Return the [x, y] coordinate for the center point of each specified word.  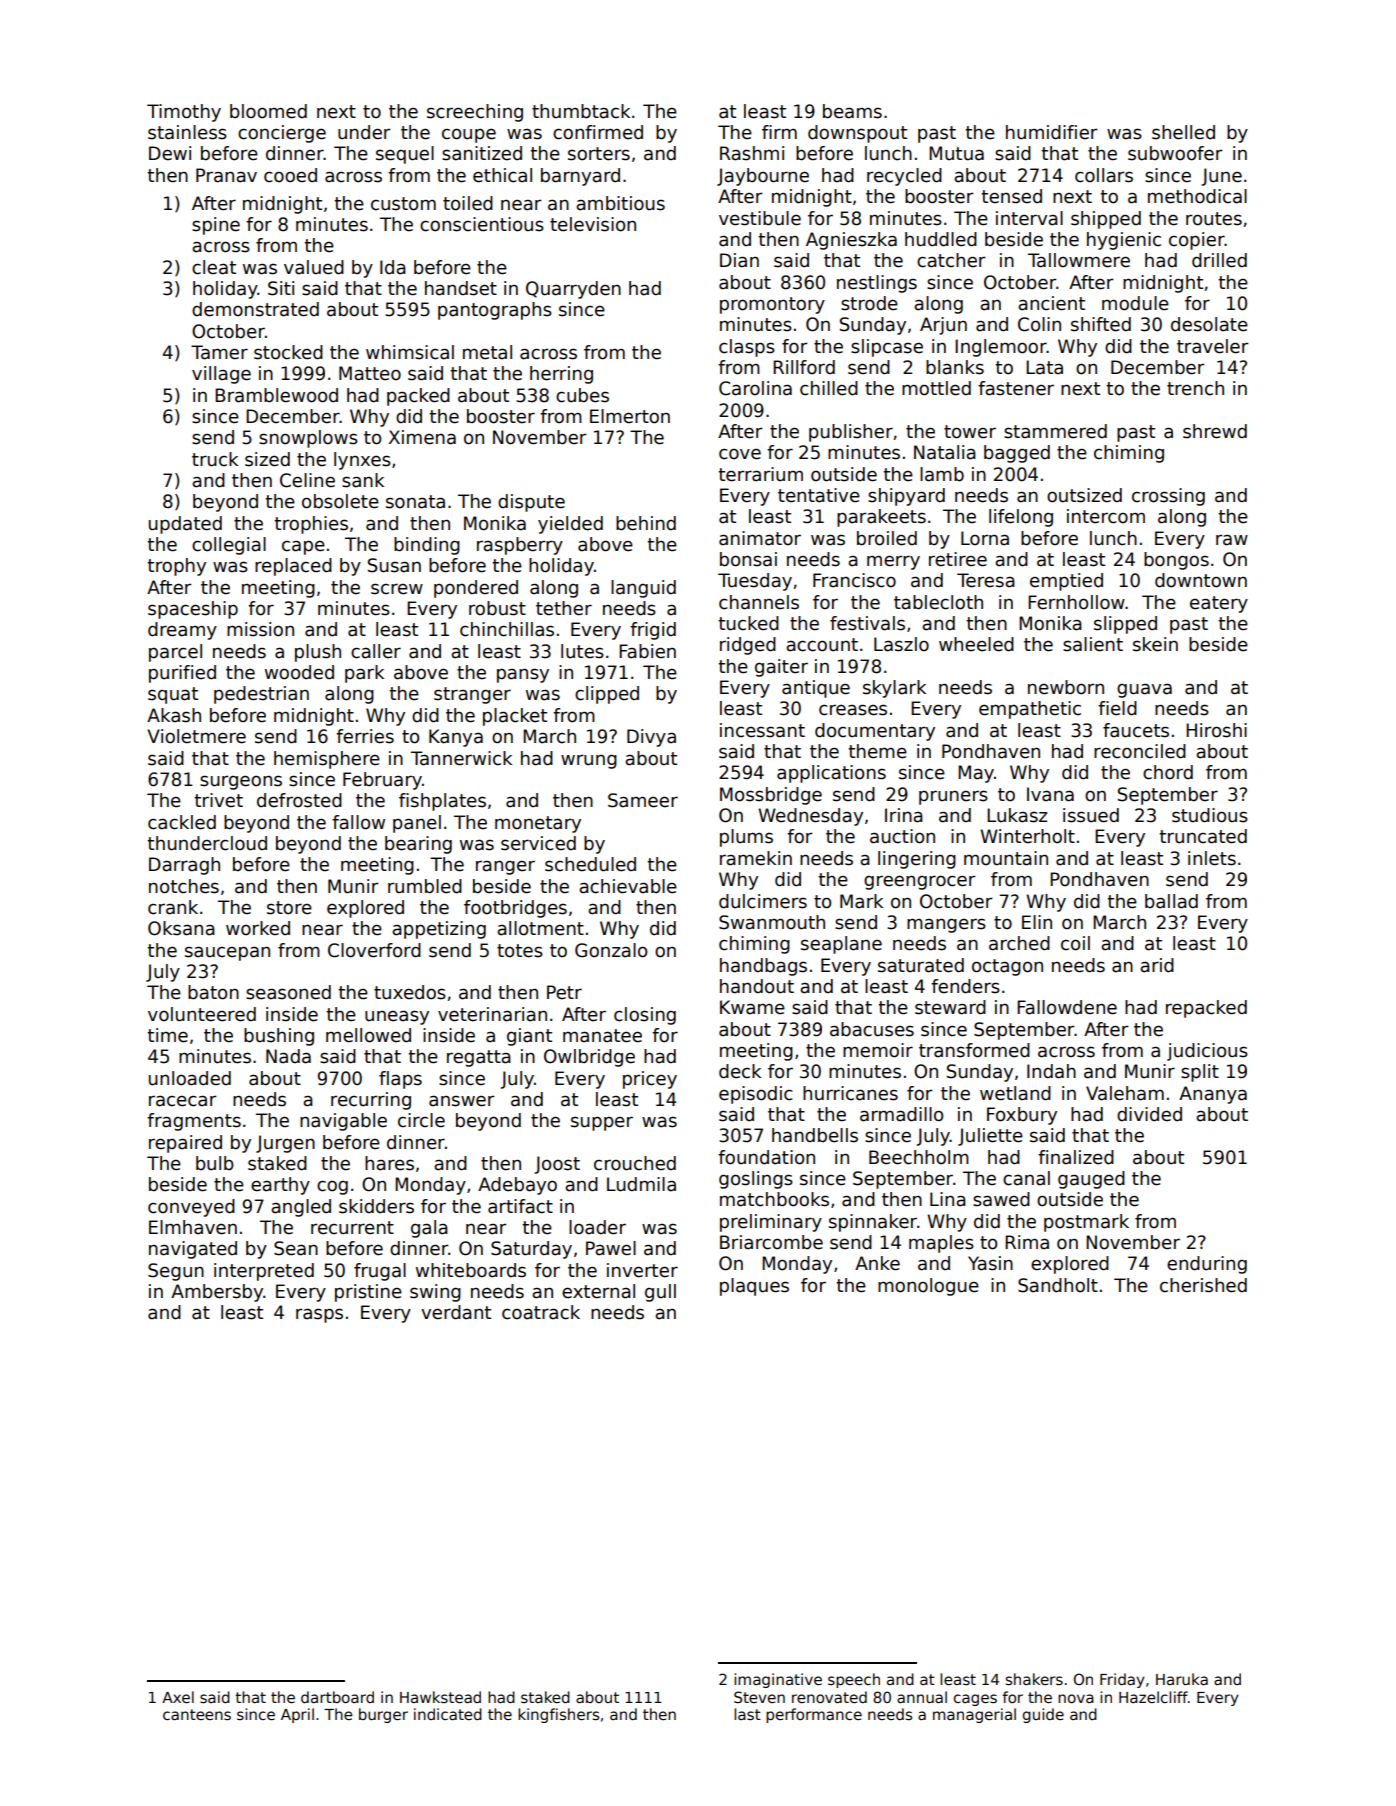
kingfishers [558, 1715]
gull [660, 1293]
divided [1149, 1114]
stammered [1055, 431]
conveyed [191, 1208]
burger [383, 1715]
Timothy [184, 113]
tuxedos [410, 992]
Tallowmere [1079, 260]
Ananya [1213, 1095]
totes [520, 951]
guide [1043, 1715]
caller [376, 651]
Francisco [854, 580]
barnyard [580, 177]
